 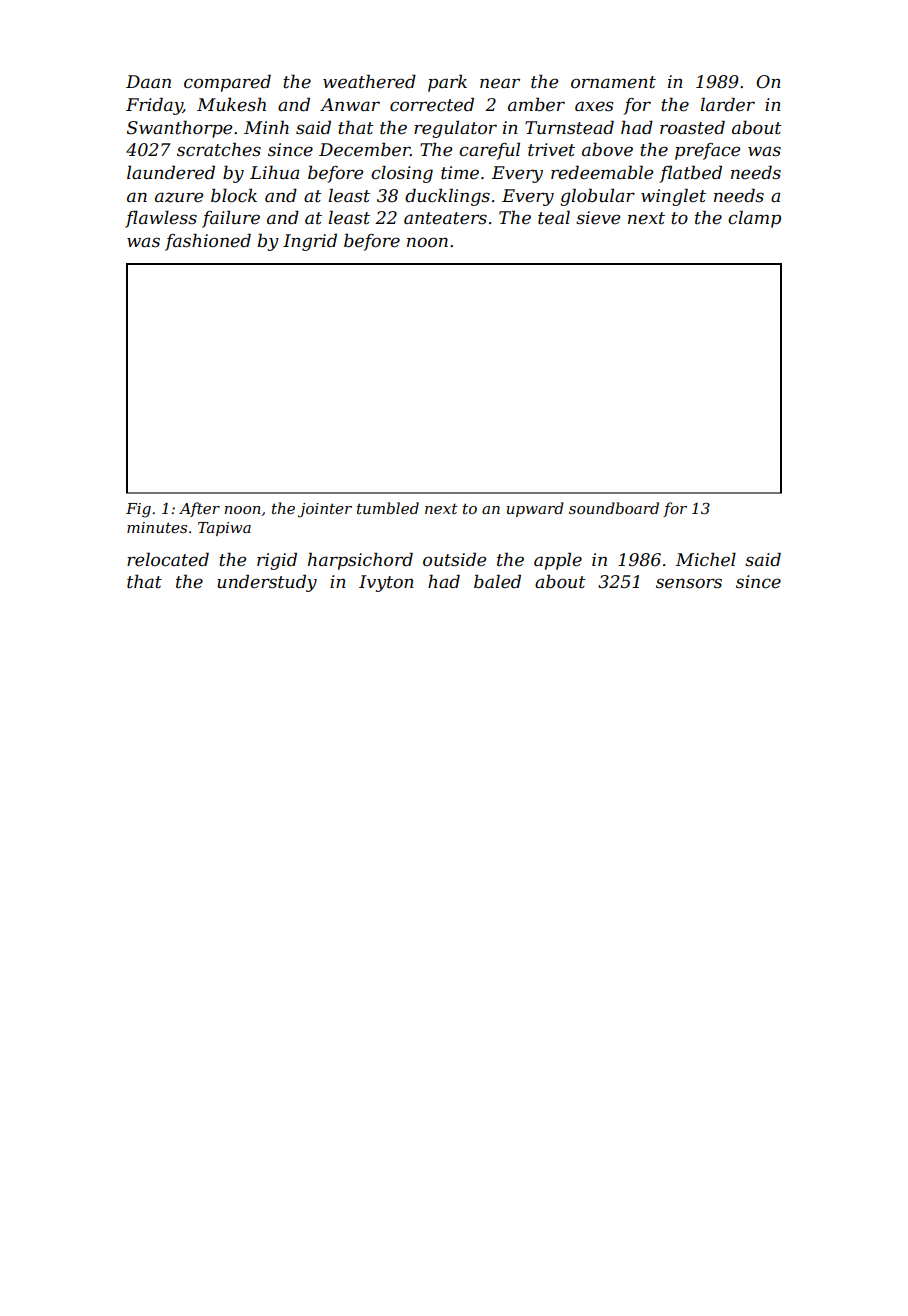 What do you see at coordinates (199, 509) in the image?
I see `After` at bounding box center [199, 509].
